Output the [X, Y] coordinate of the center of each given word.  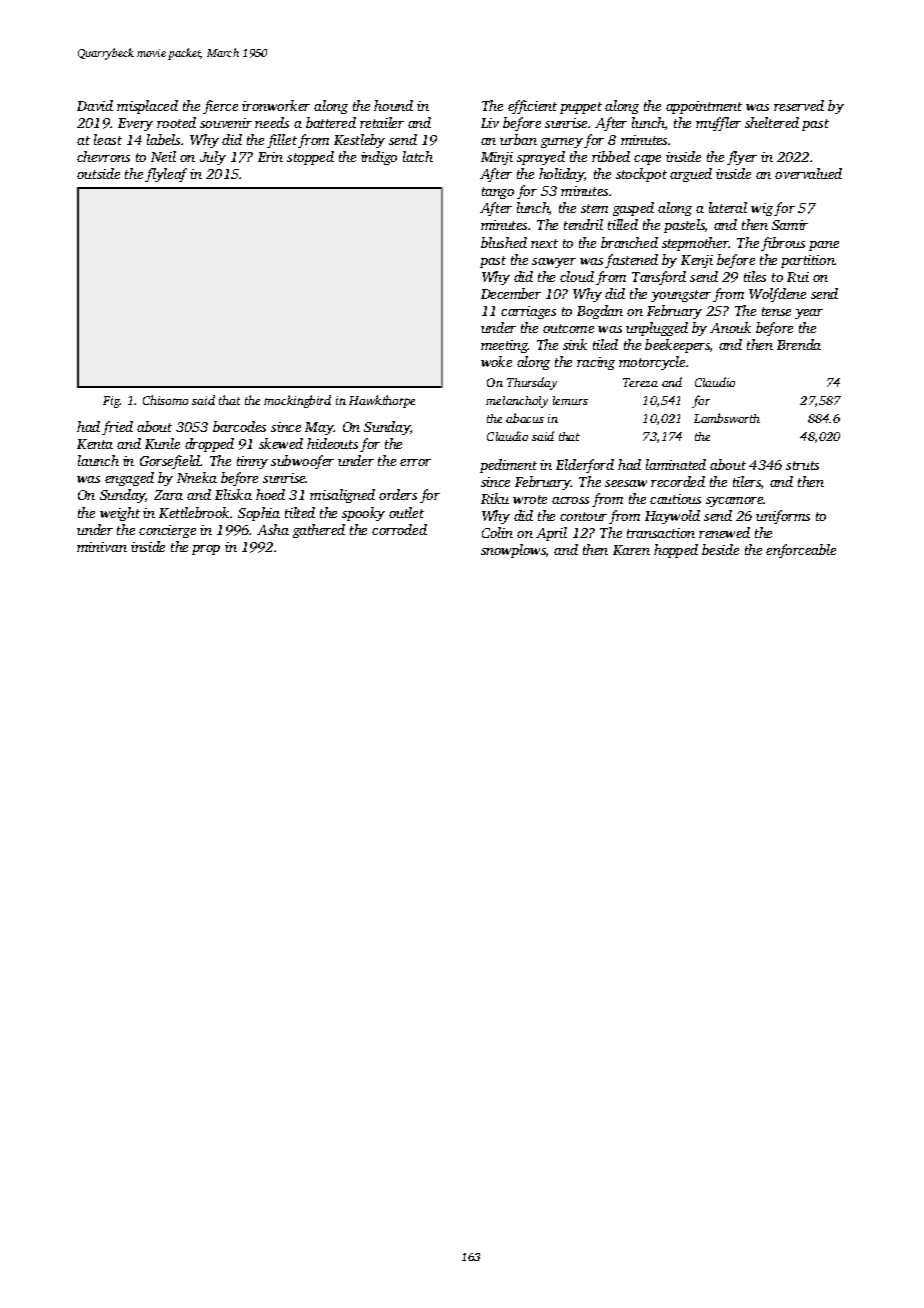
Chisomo [165, 400]
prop [206, 550]
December [511, 293]
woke [496, 361]
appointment [704, 107]
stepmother [695, 244]
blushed [504, 242]
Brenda [799, 344]
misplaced [147, 107]
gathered [319, 531]
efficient [532, 107]
